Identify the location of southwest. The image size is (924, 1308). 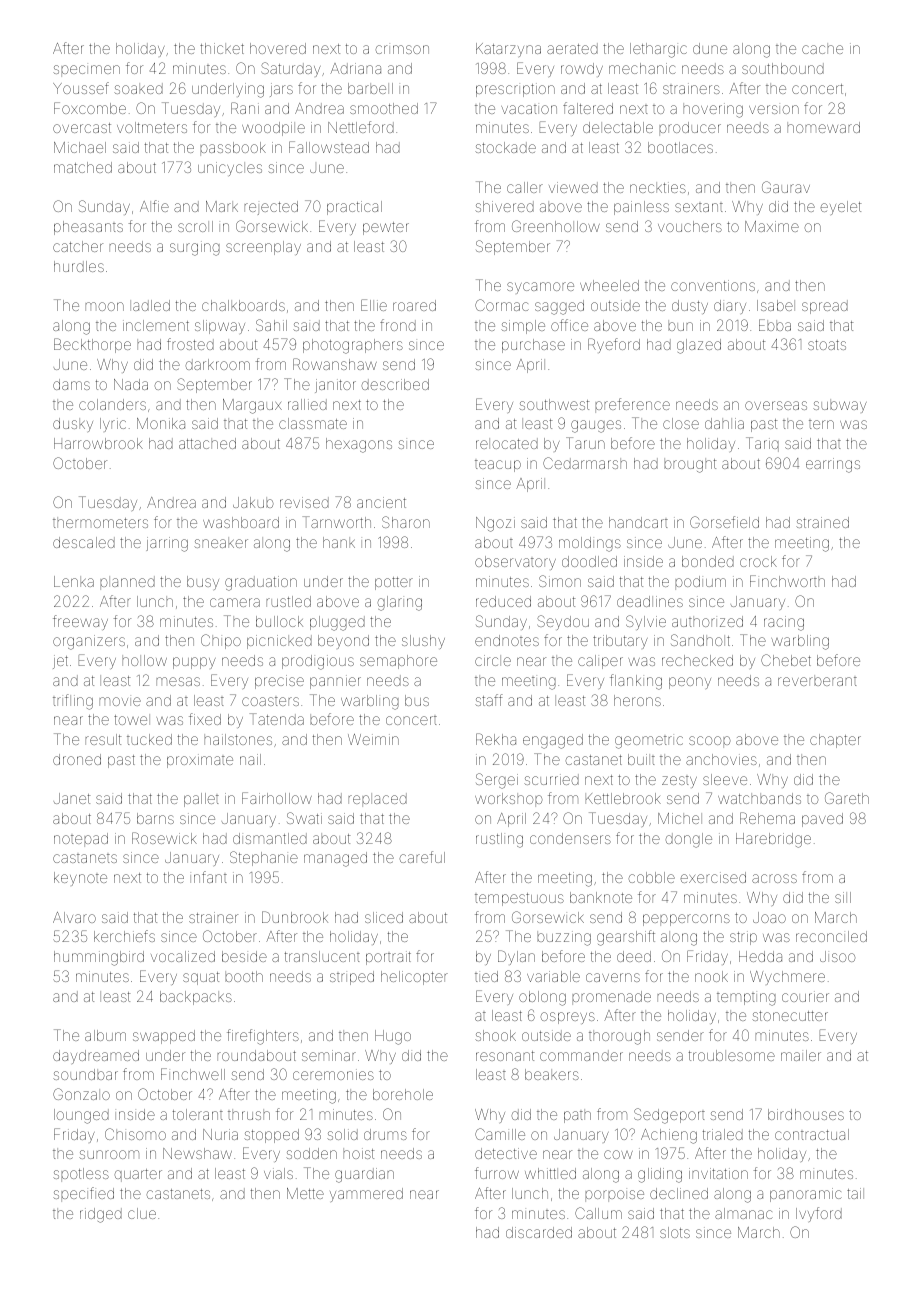
(554, 404).
